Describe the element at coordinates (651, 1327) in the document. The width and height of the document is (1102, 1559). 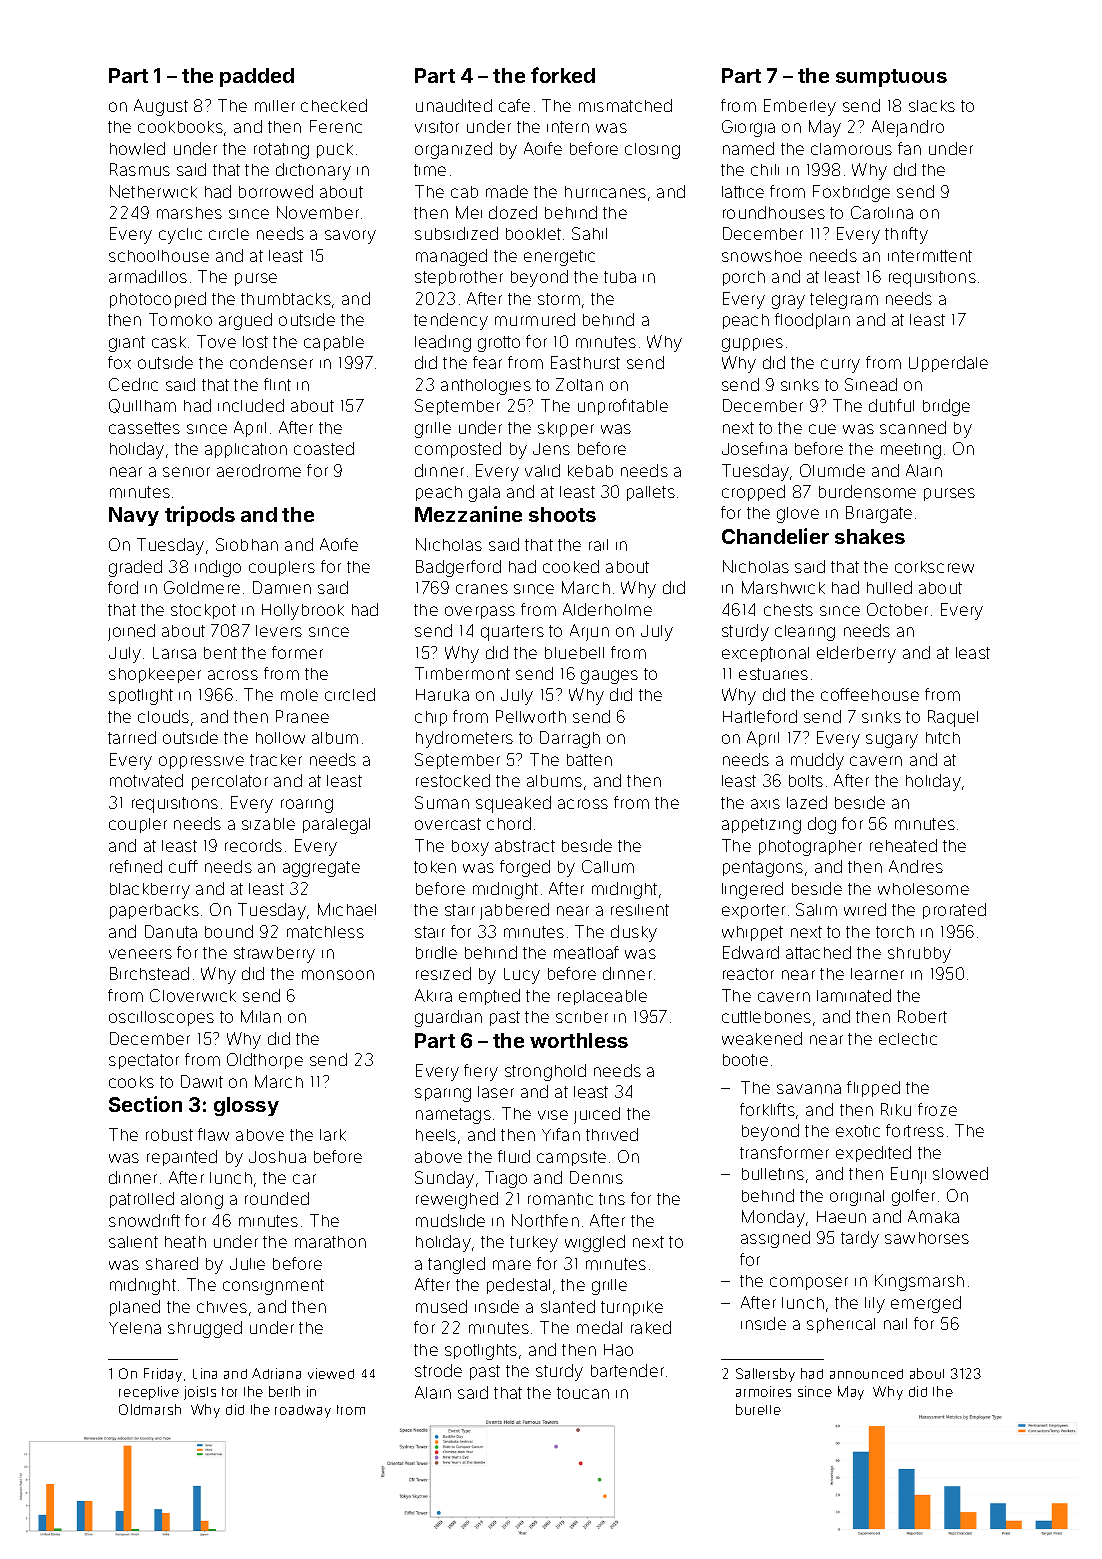
I see `raked` at that location.
